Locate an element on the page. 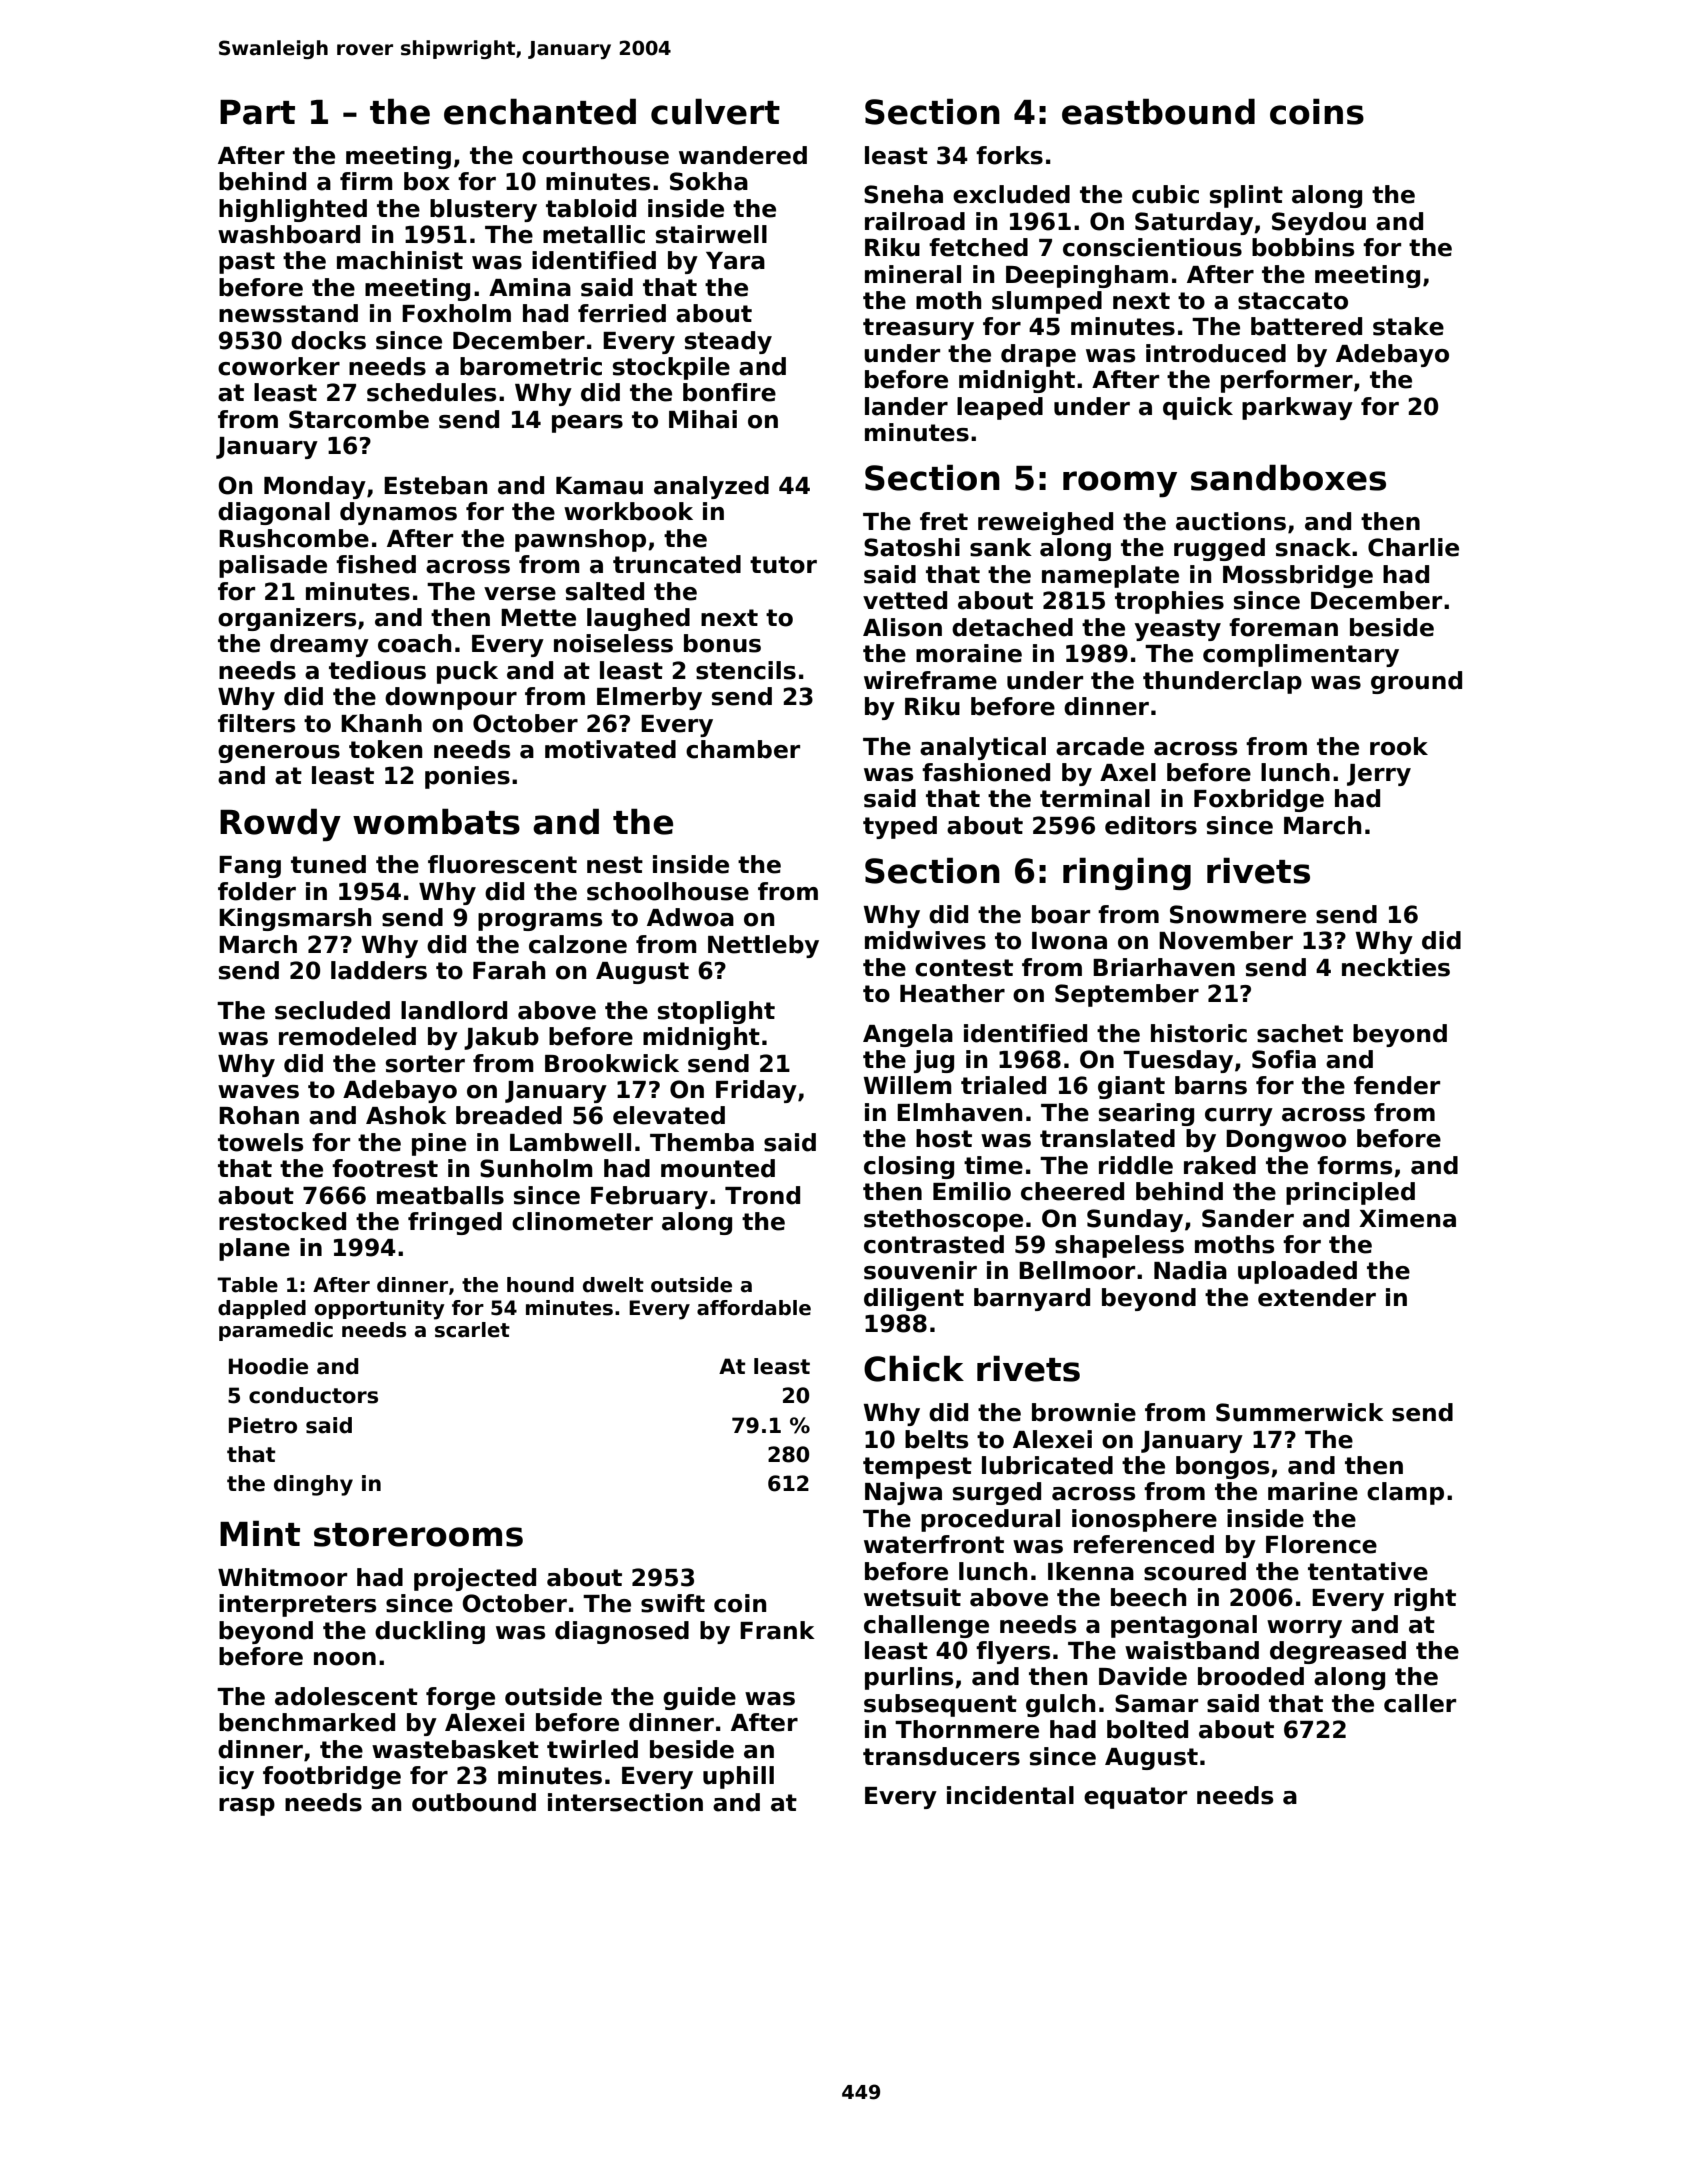 The width and height of the document is (1683, 2178). rasp is located at coordinates (247, 1807).
